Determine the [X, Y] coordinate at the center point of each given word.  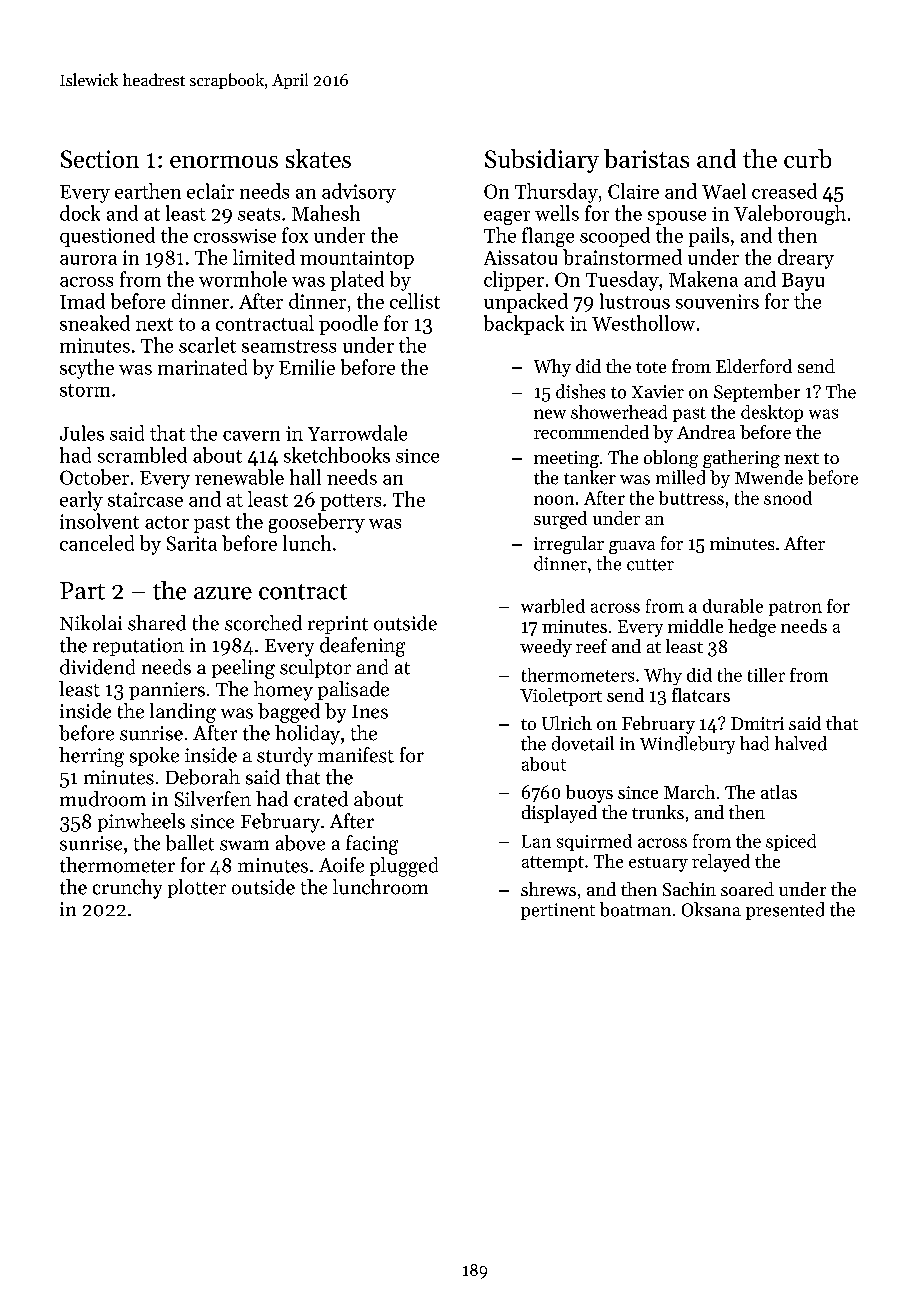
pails [709, 237]
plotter [197, 888]
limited [264, 257]
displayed [559, 814]
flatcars [701, 695]
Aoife [341, 865]
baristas [646, 158]
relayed [721, 863]
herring [91, 757]
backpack [524, 325]
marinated [202, 367]
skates [318, 158]
